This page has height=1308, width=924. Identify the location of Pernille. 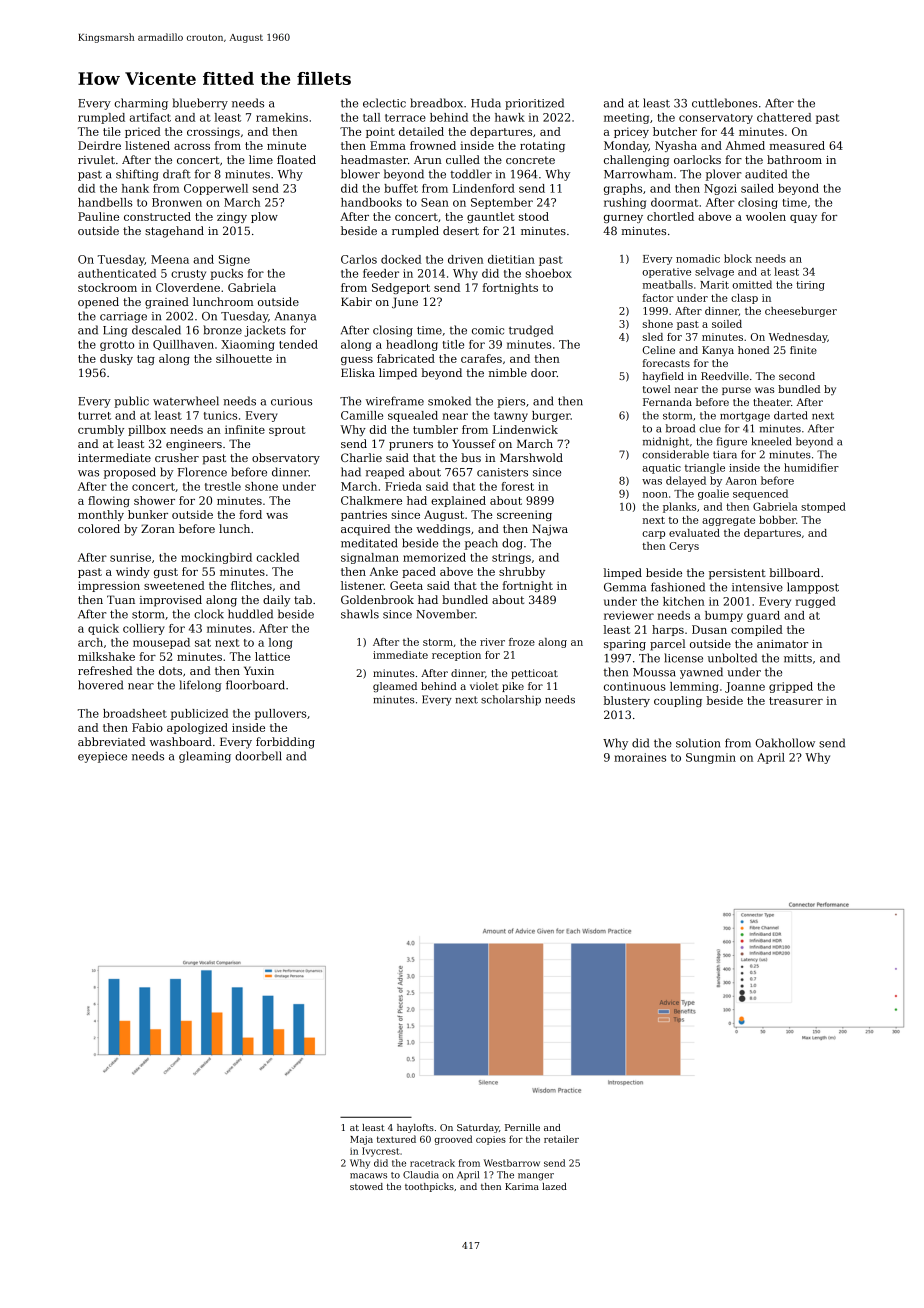
(522, 1127).
